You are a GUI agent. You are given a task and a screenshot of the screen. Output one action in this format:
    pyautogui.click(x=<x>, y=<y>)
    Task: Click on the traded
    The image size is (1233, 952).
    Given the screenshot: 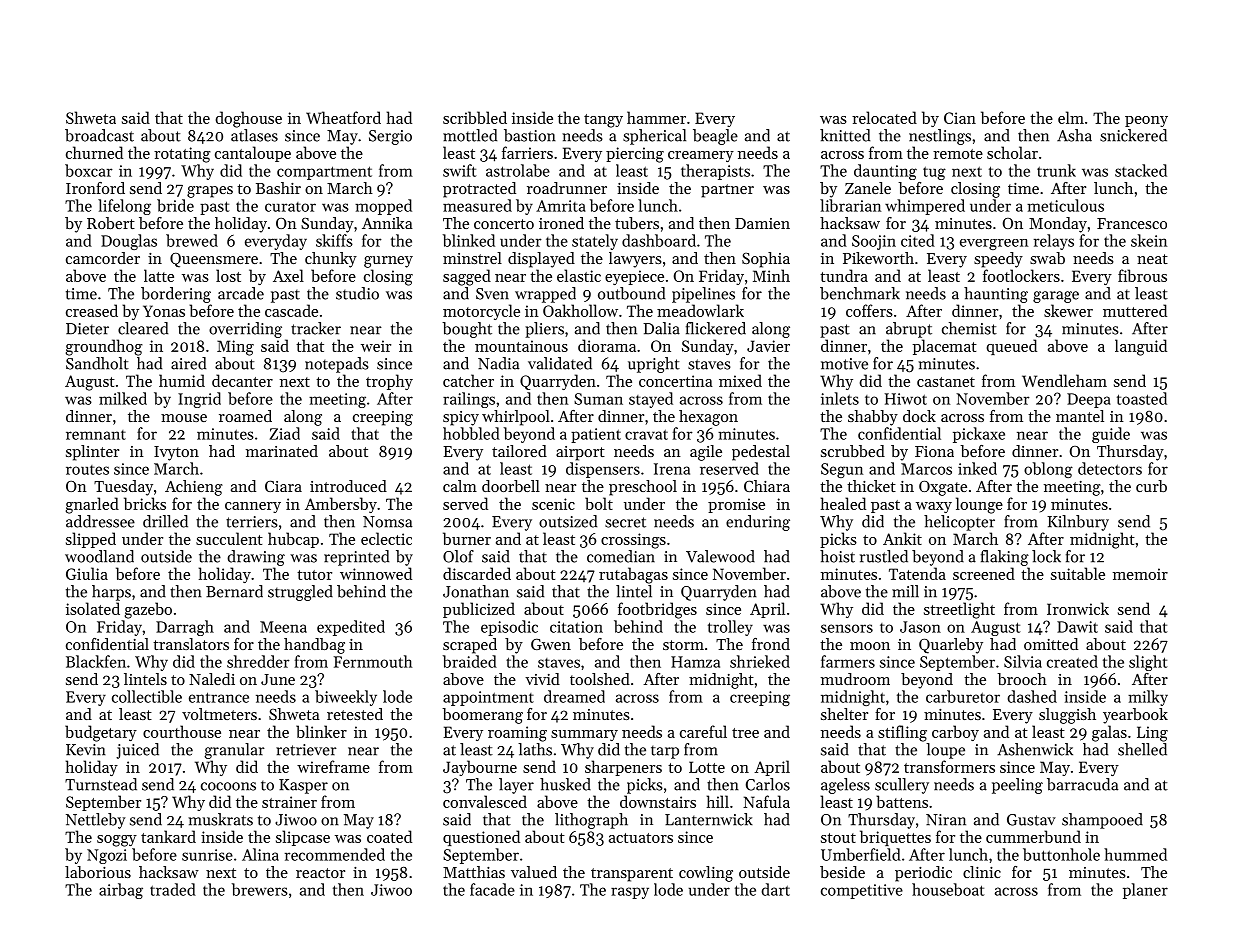 What is the action you would take?
    pyautogui.click(x=173, y=889)
